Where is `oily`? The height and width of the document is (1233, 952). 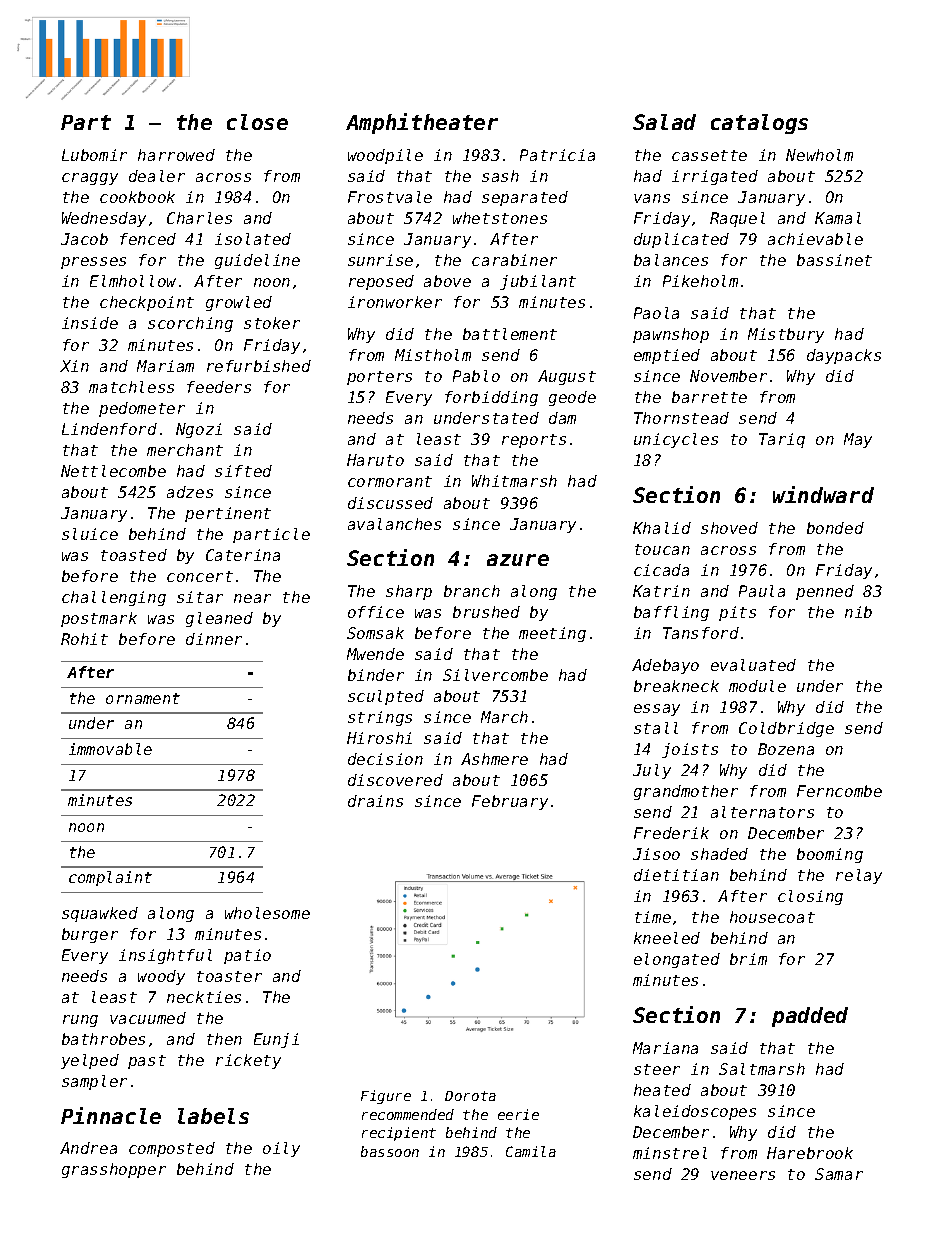
oily is located at coordinates (281, 1149).
